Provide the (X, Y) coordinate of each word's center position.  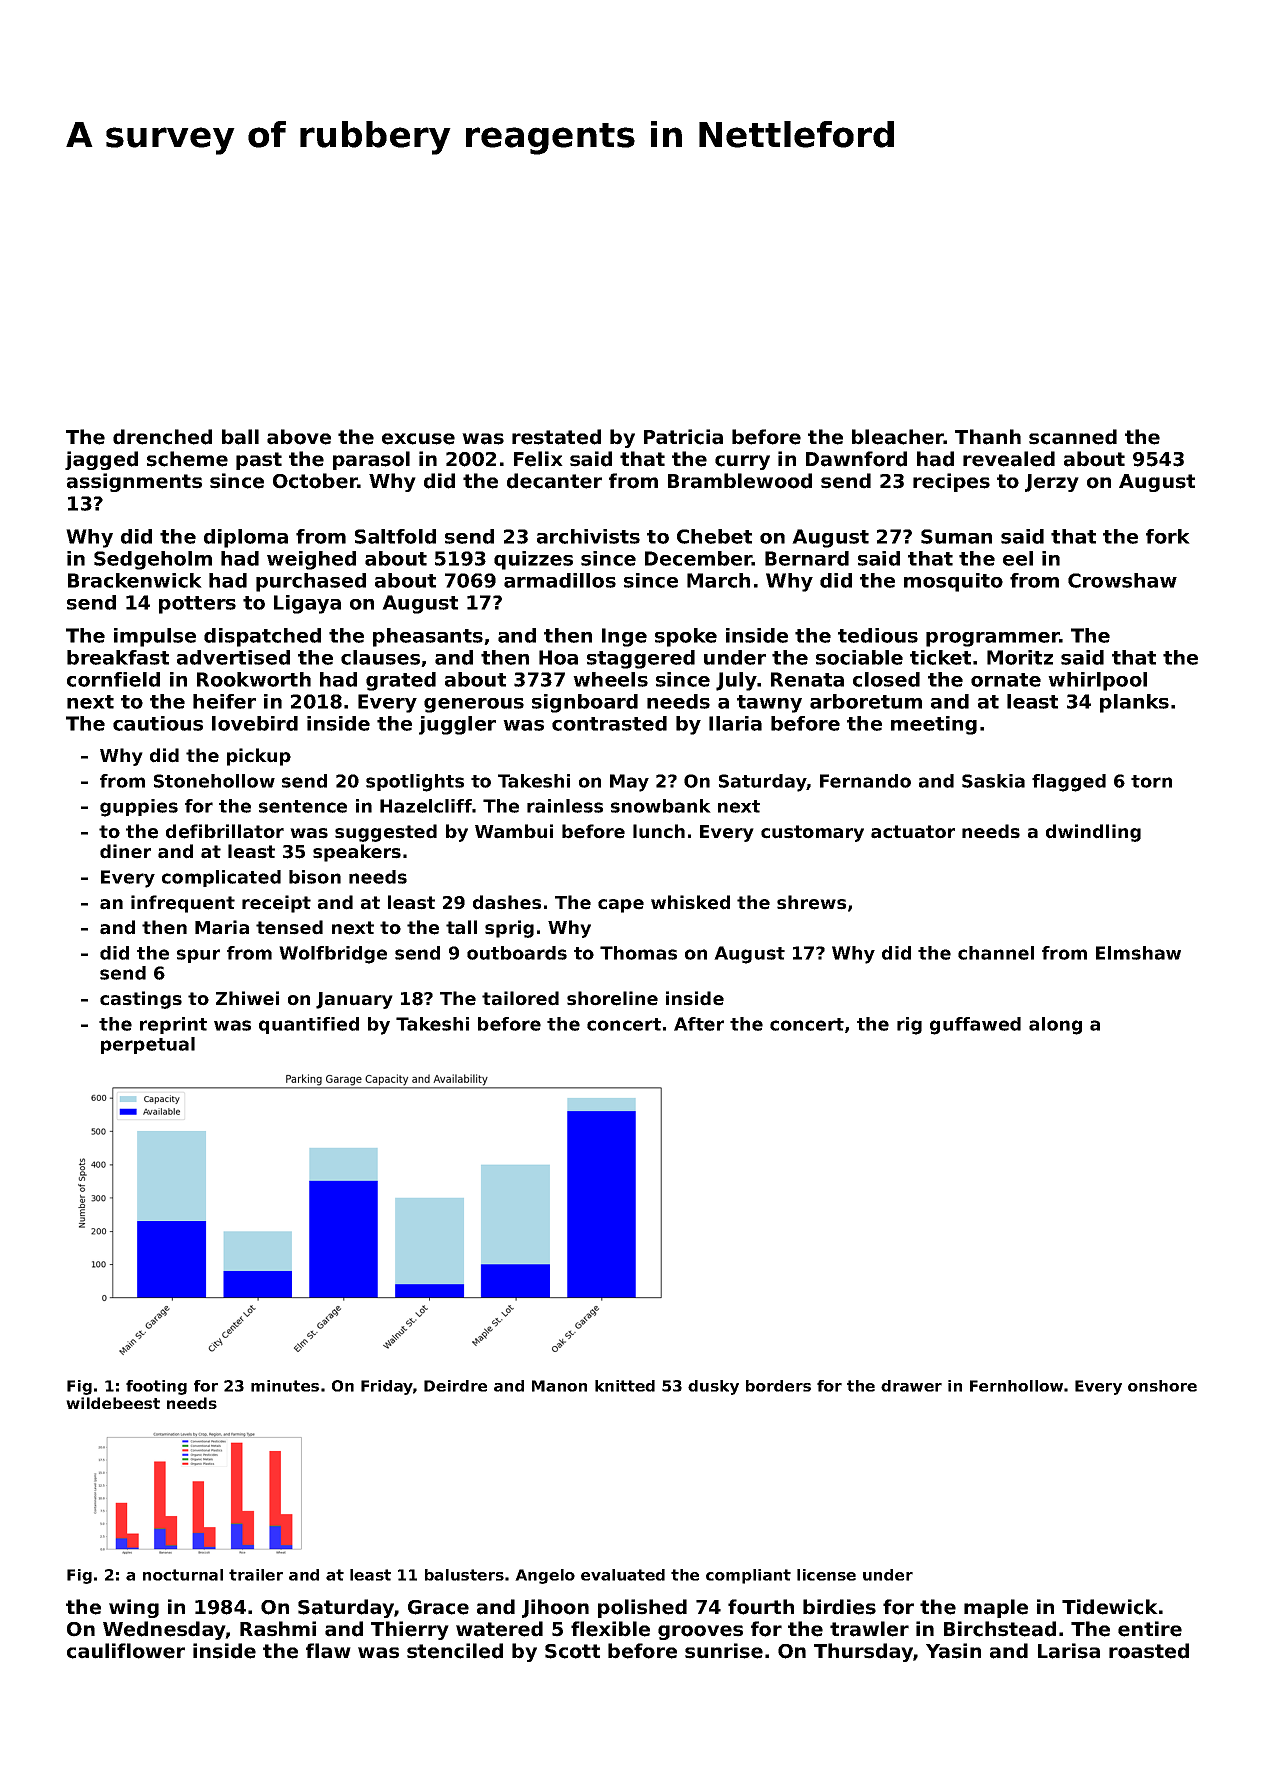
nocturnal (183, 1575)
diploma (246, 538)
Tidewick (1110, 1607)
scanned (1073, 437)
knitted (625, 1386)
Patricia (683, 437)
